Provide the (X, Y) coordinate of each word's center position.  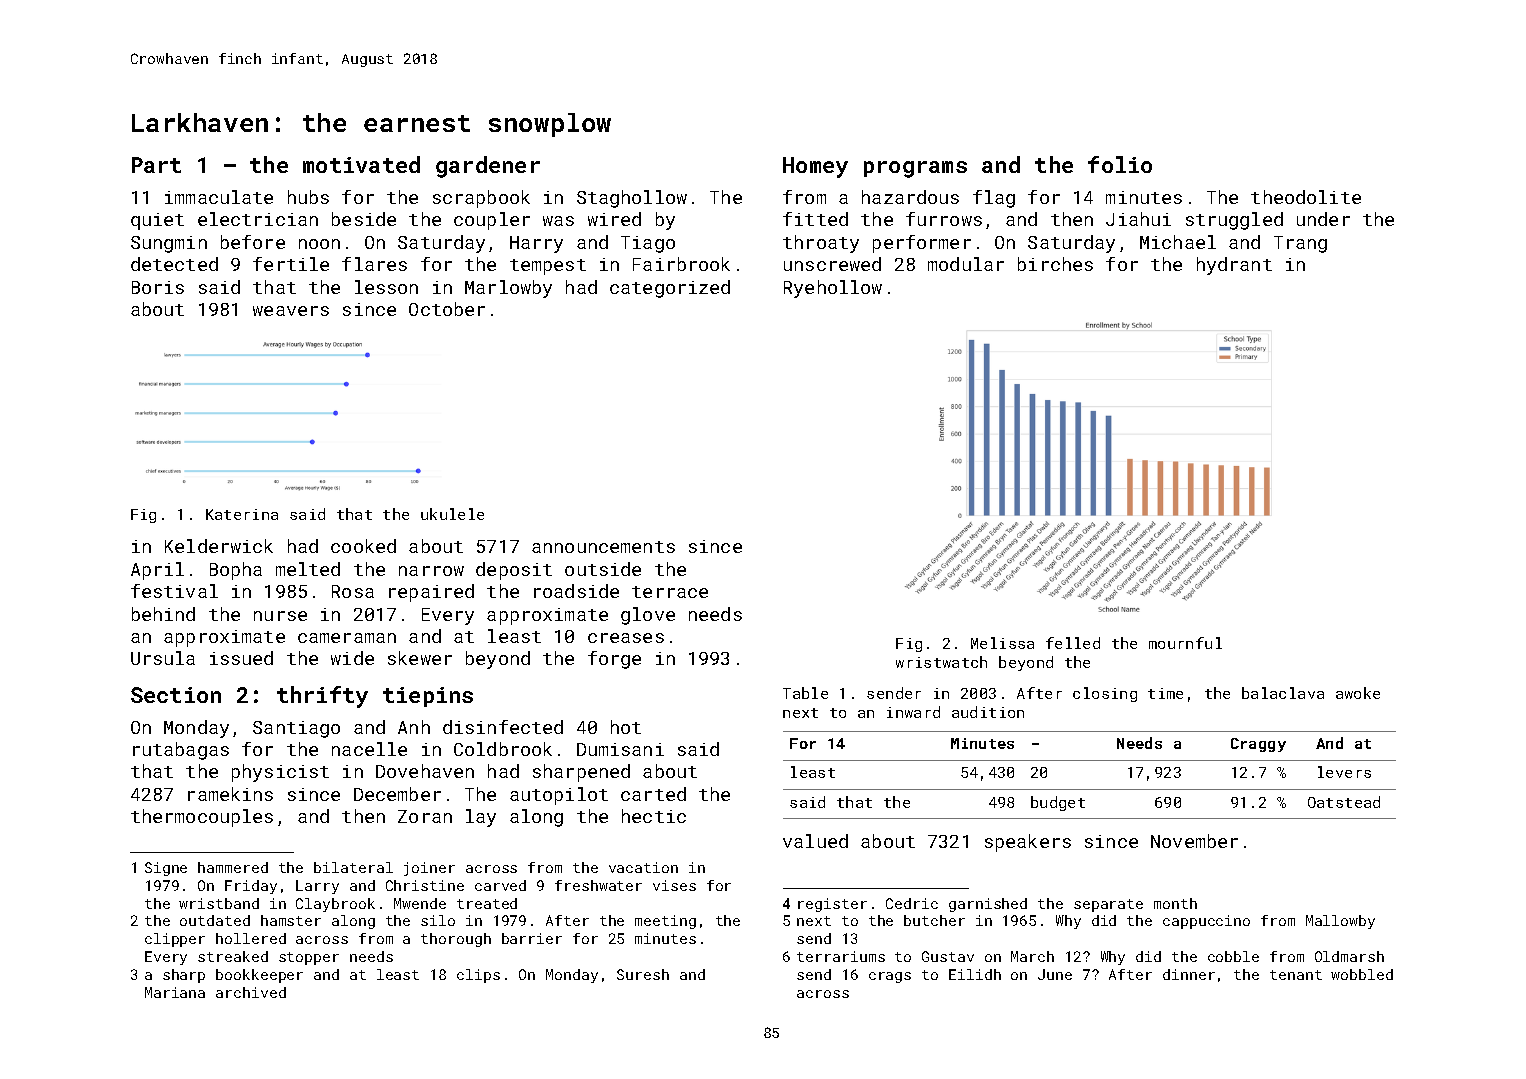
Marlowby (508, 289)
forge (614, 660)
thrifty (322, 697)
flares (374, 264)
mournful (1185, 643)
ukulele (452, 514)
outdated (215, 920)
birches (1055, 264)
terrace (670, 592)
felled (1073, 643)
